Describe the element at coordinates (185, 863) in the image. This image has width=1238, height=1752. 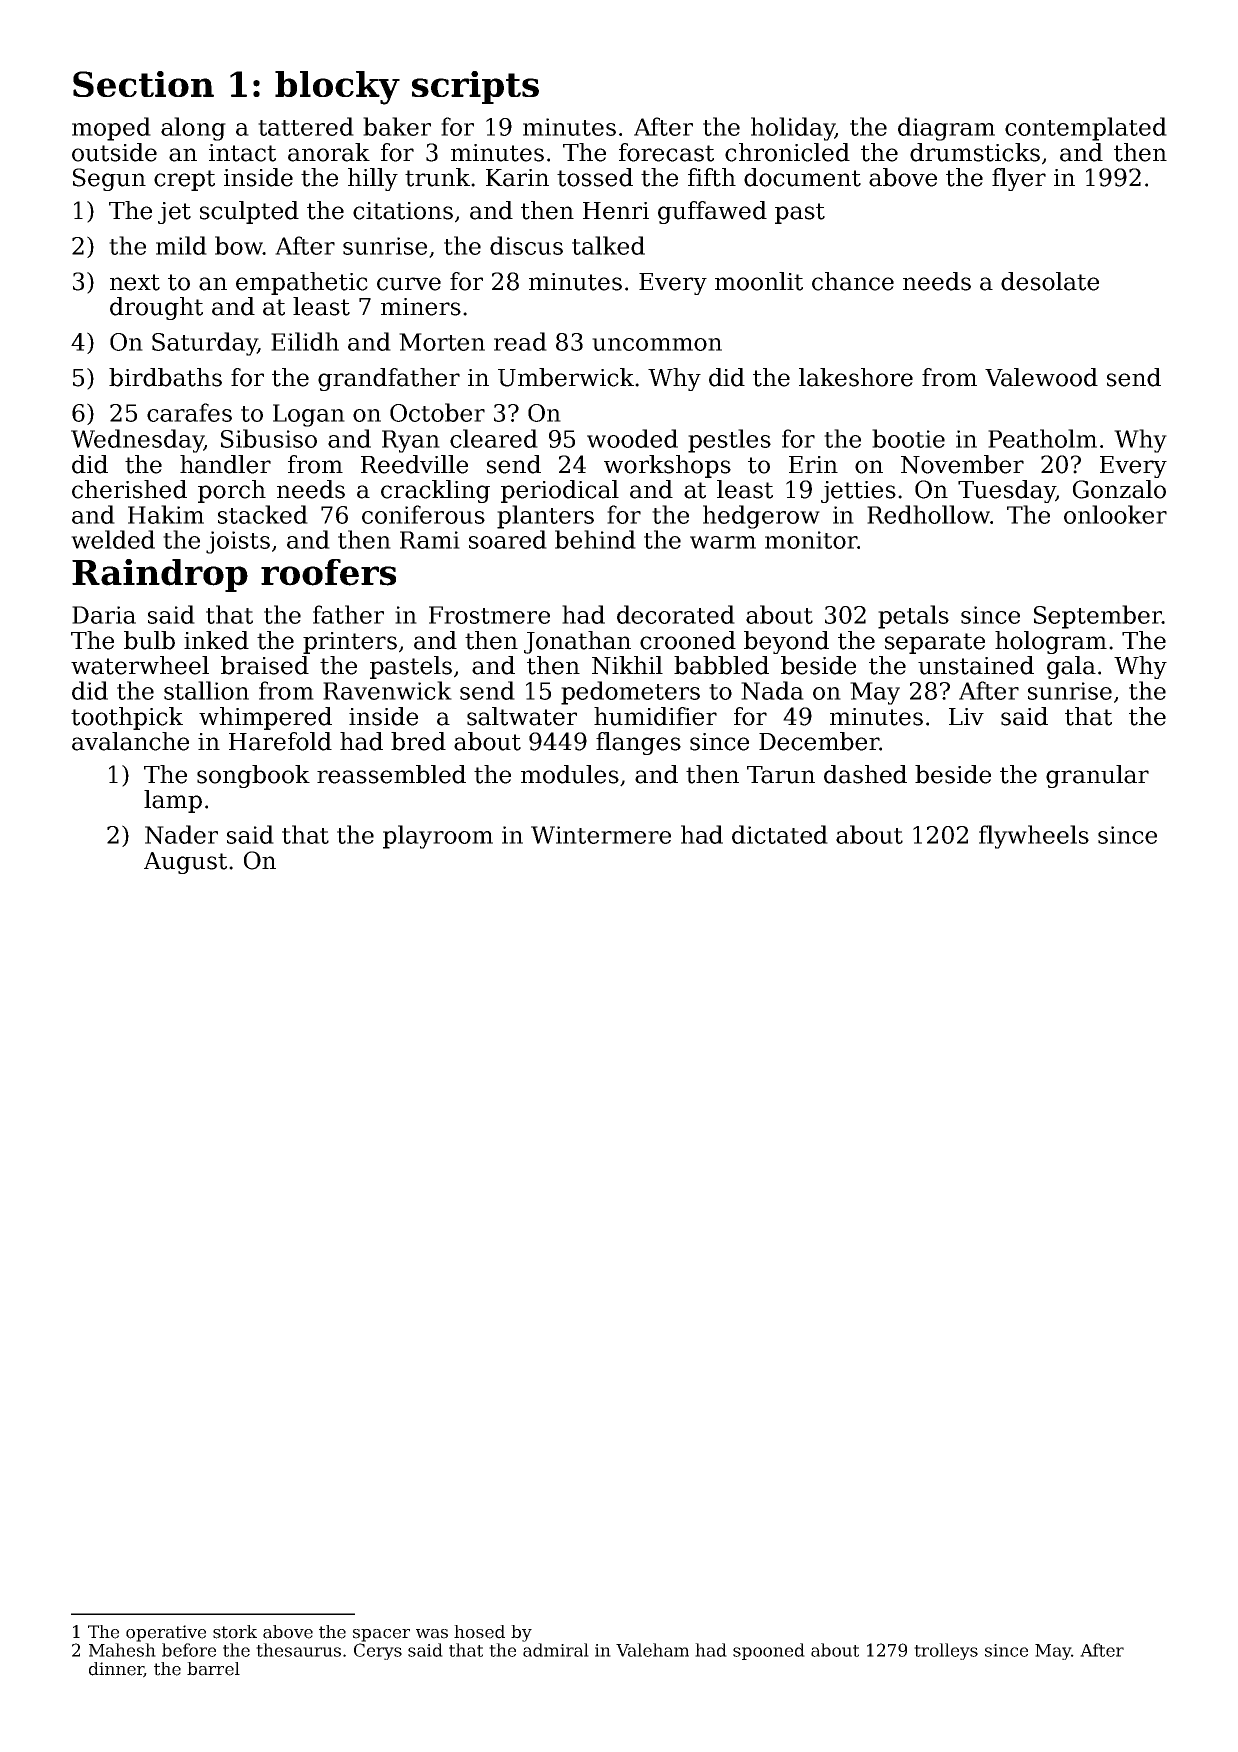
I see `August` at that location.
